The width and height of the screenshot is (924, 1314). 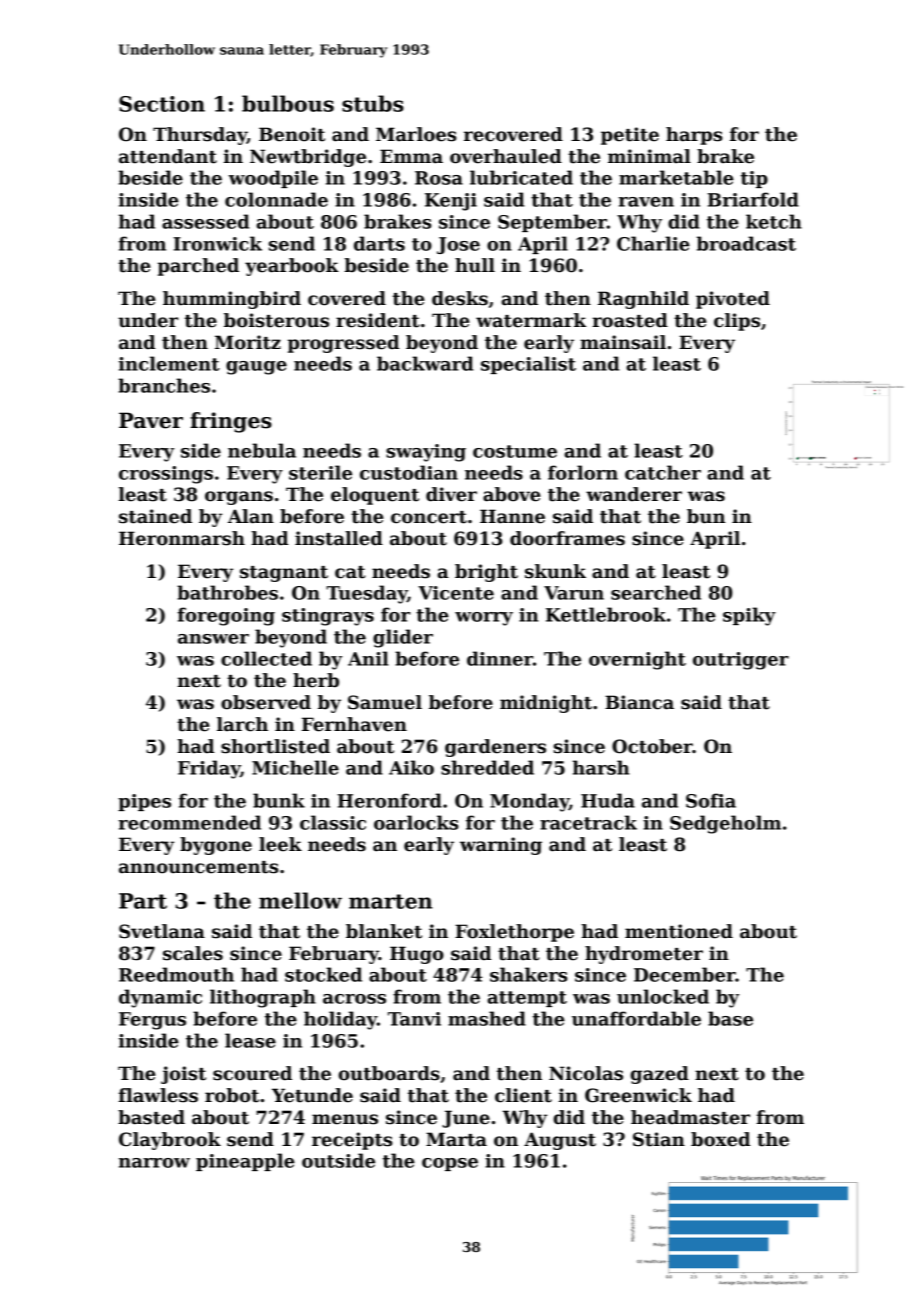 I want to click on Marta, so click(x=456, y=1139).
